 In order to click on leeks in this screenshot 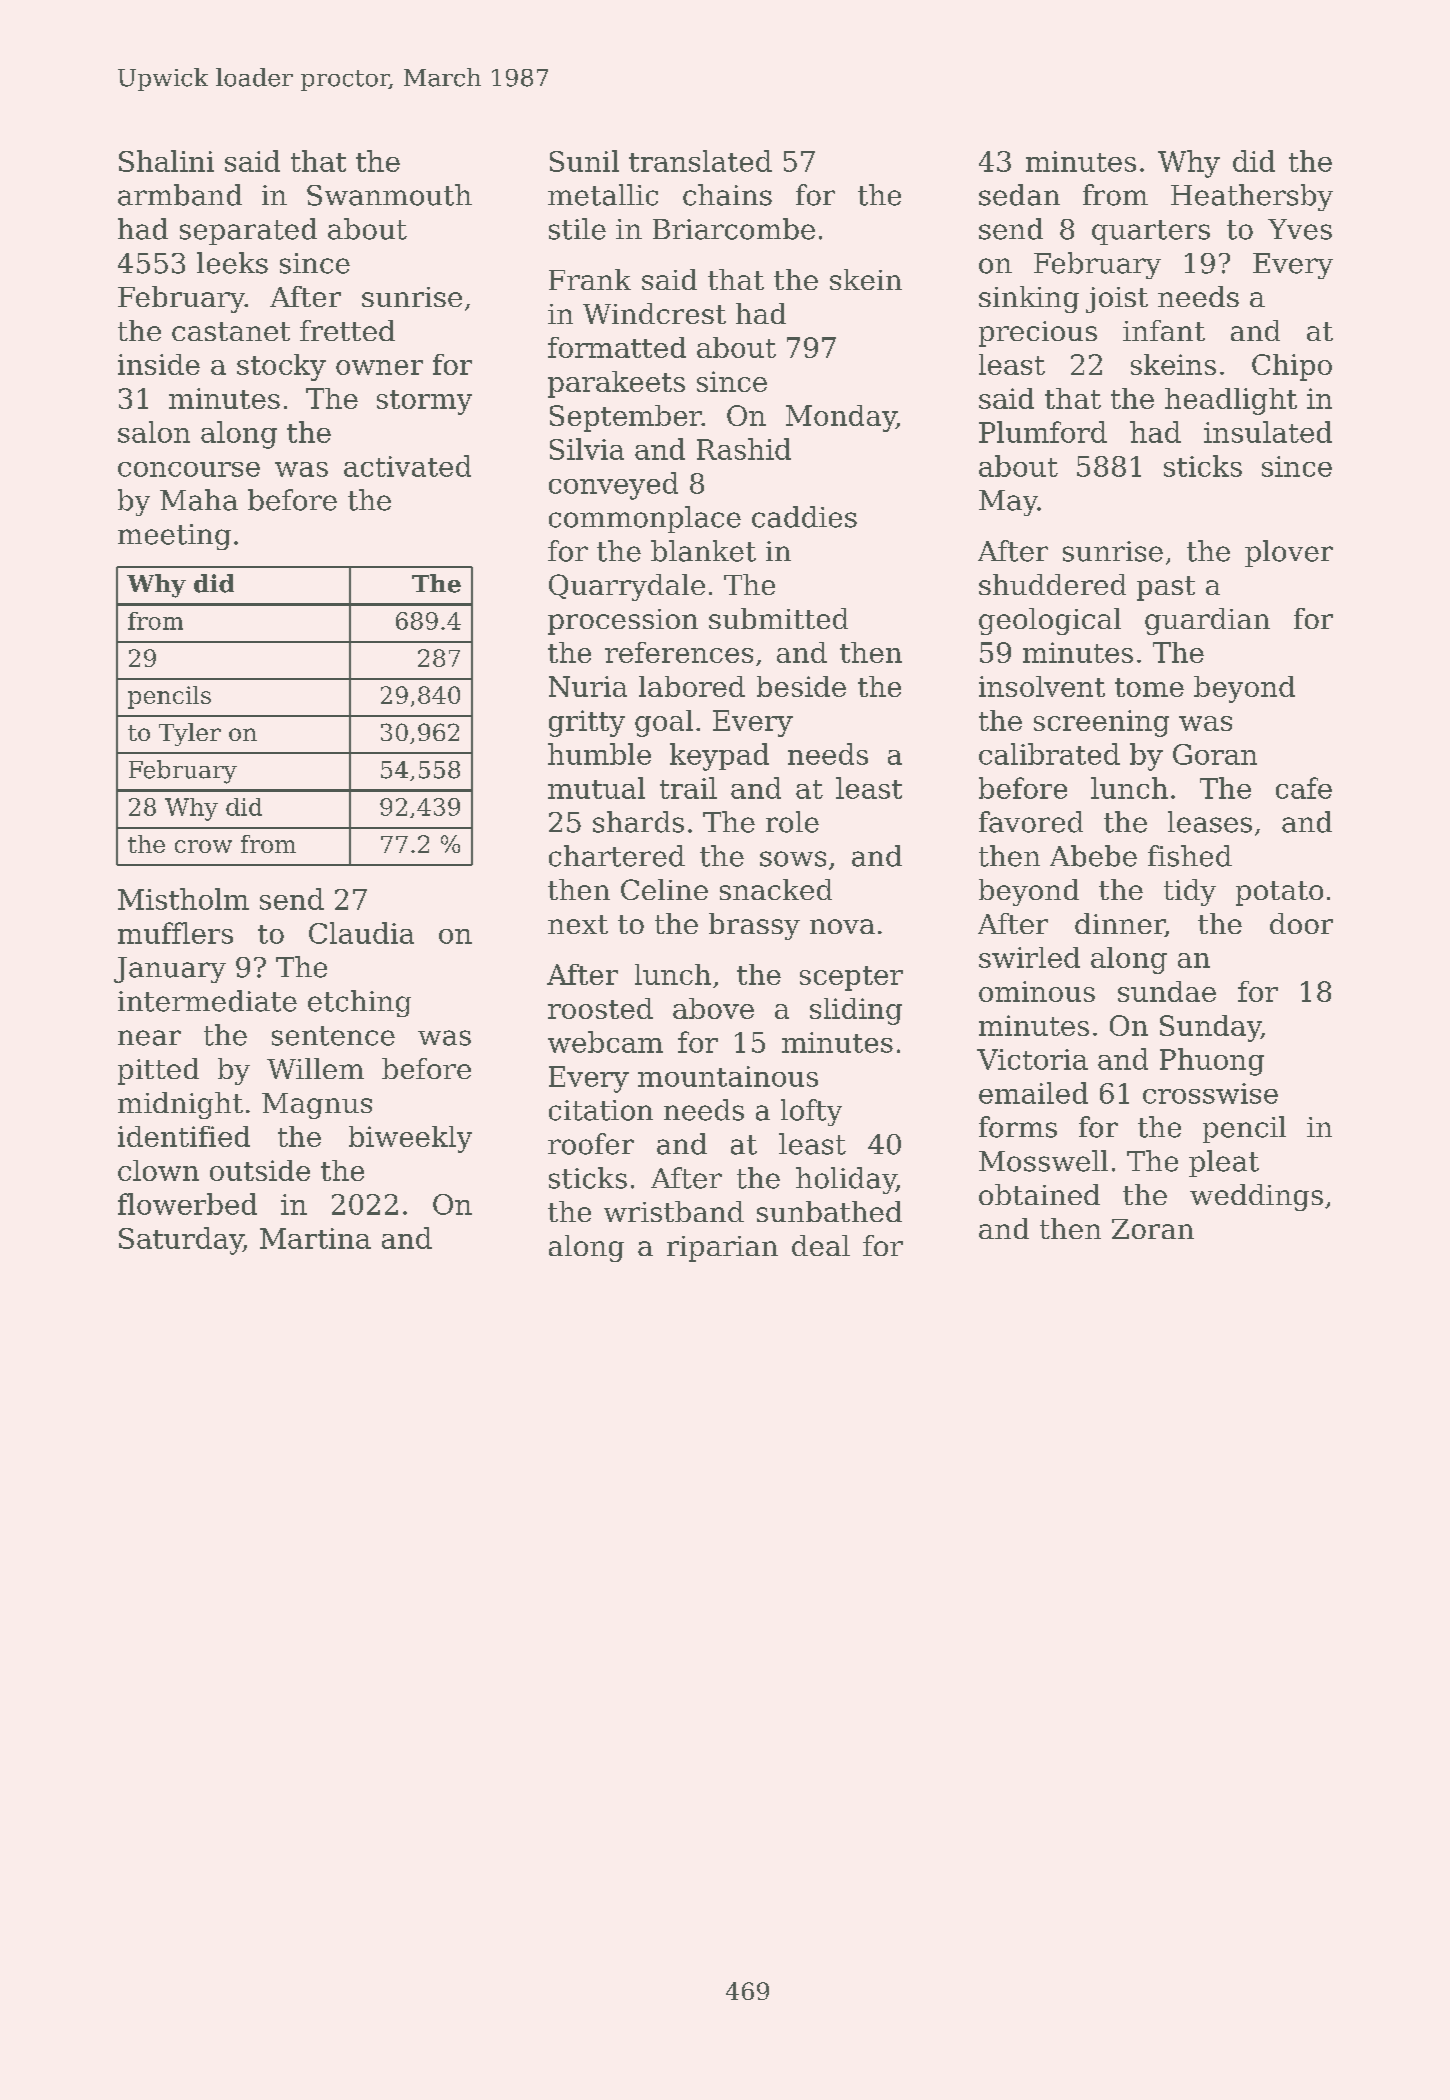, I will do `click(232, 263)`.
